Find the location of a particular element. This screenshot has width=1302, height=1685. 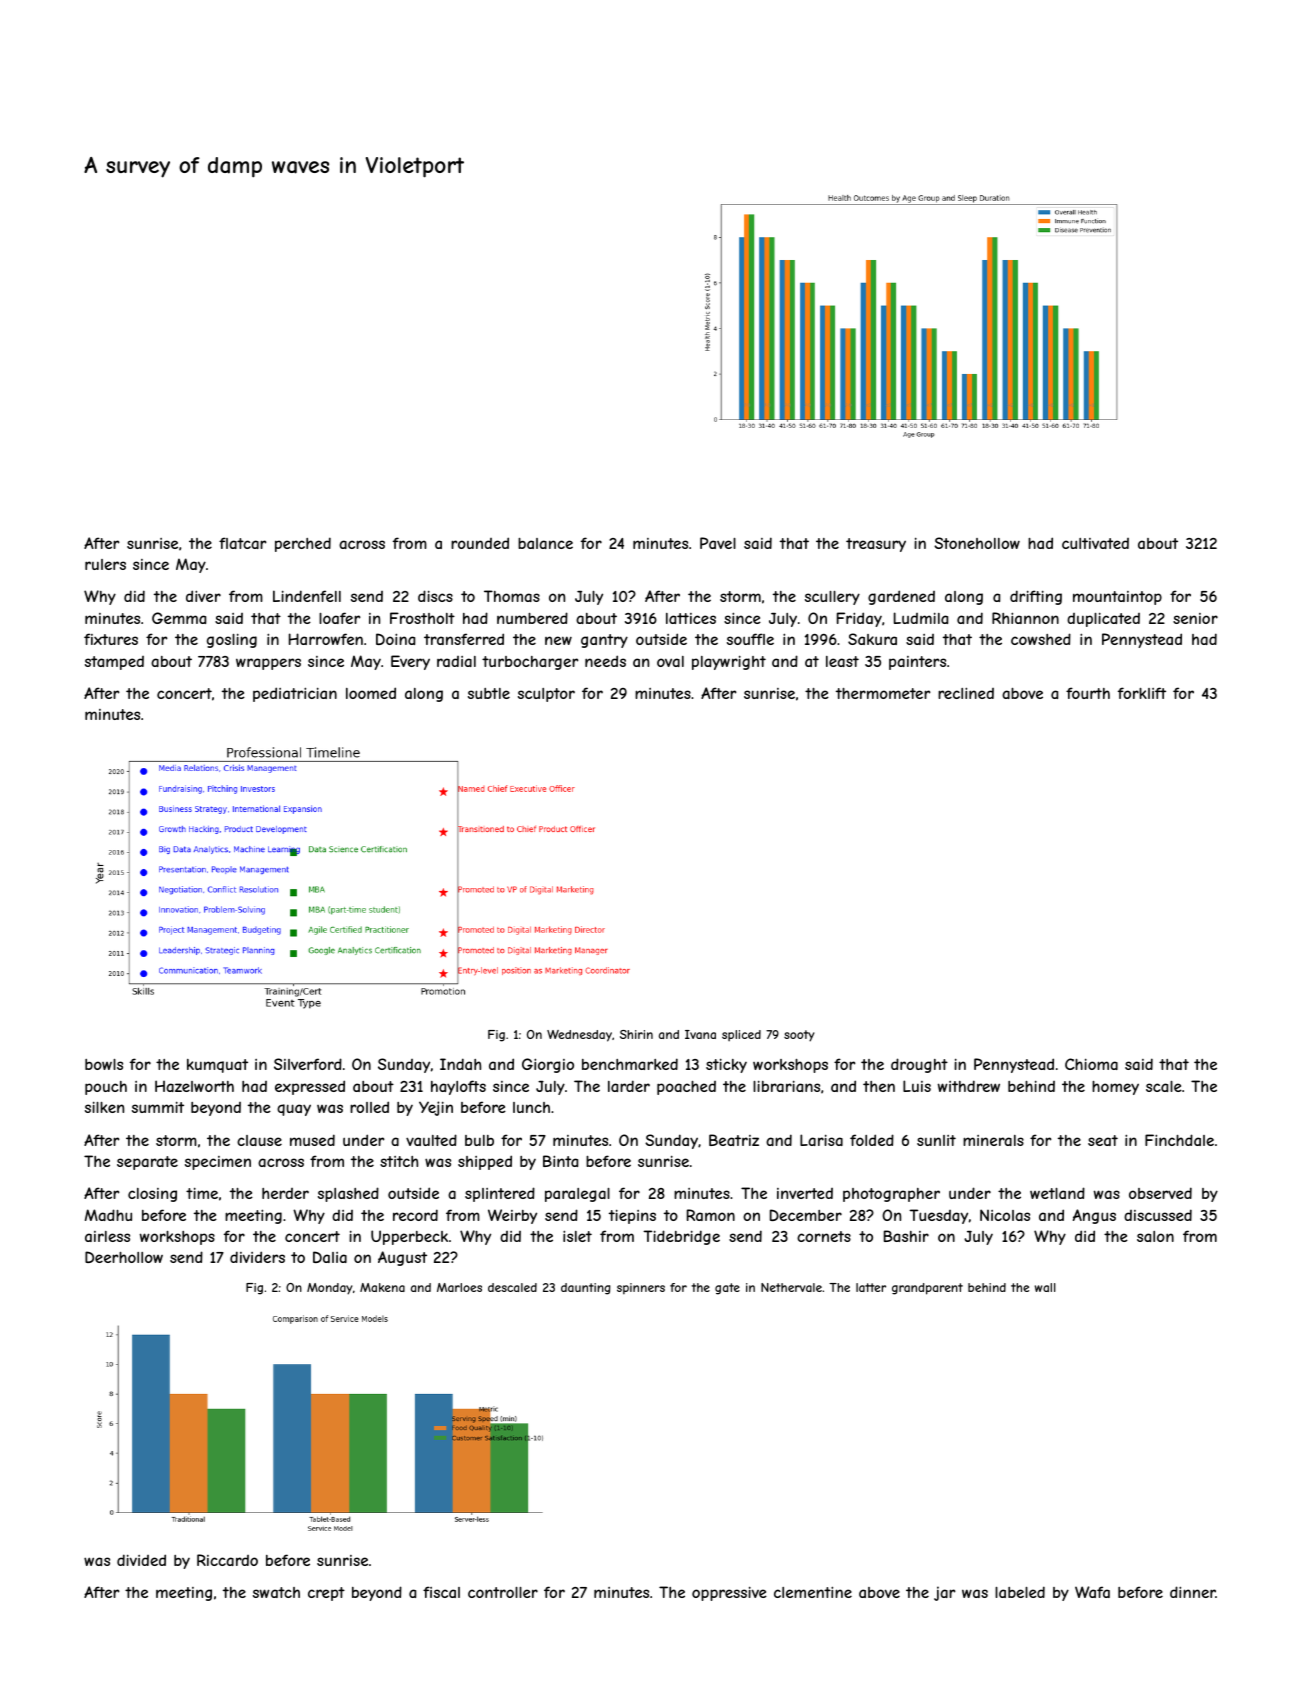

clementine is located at coordinates (813, 1592).
